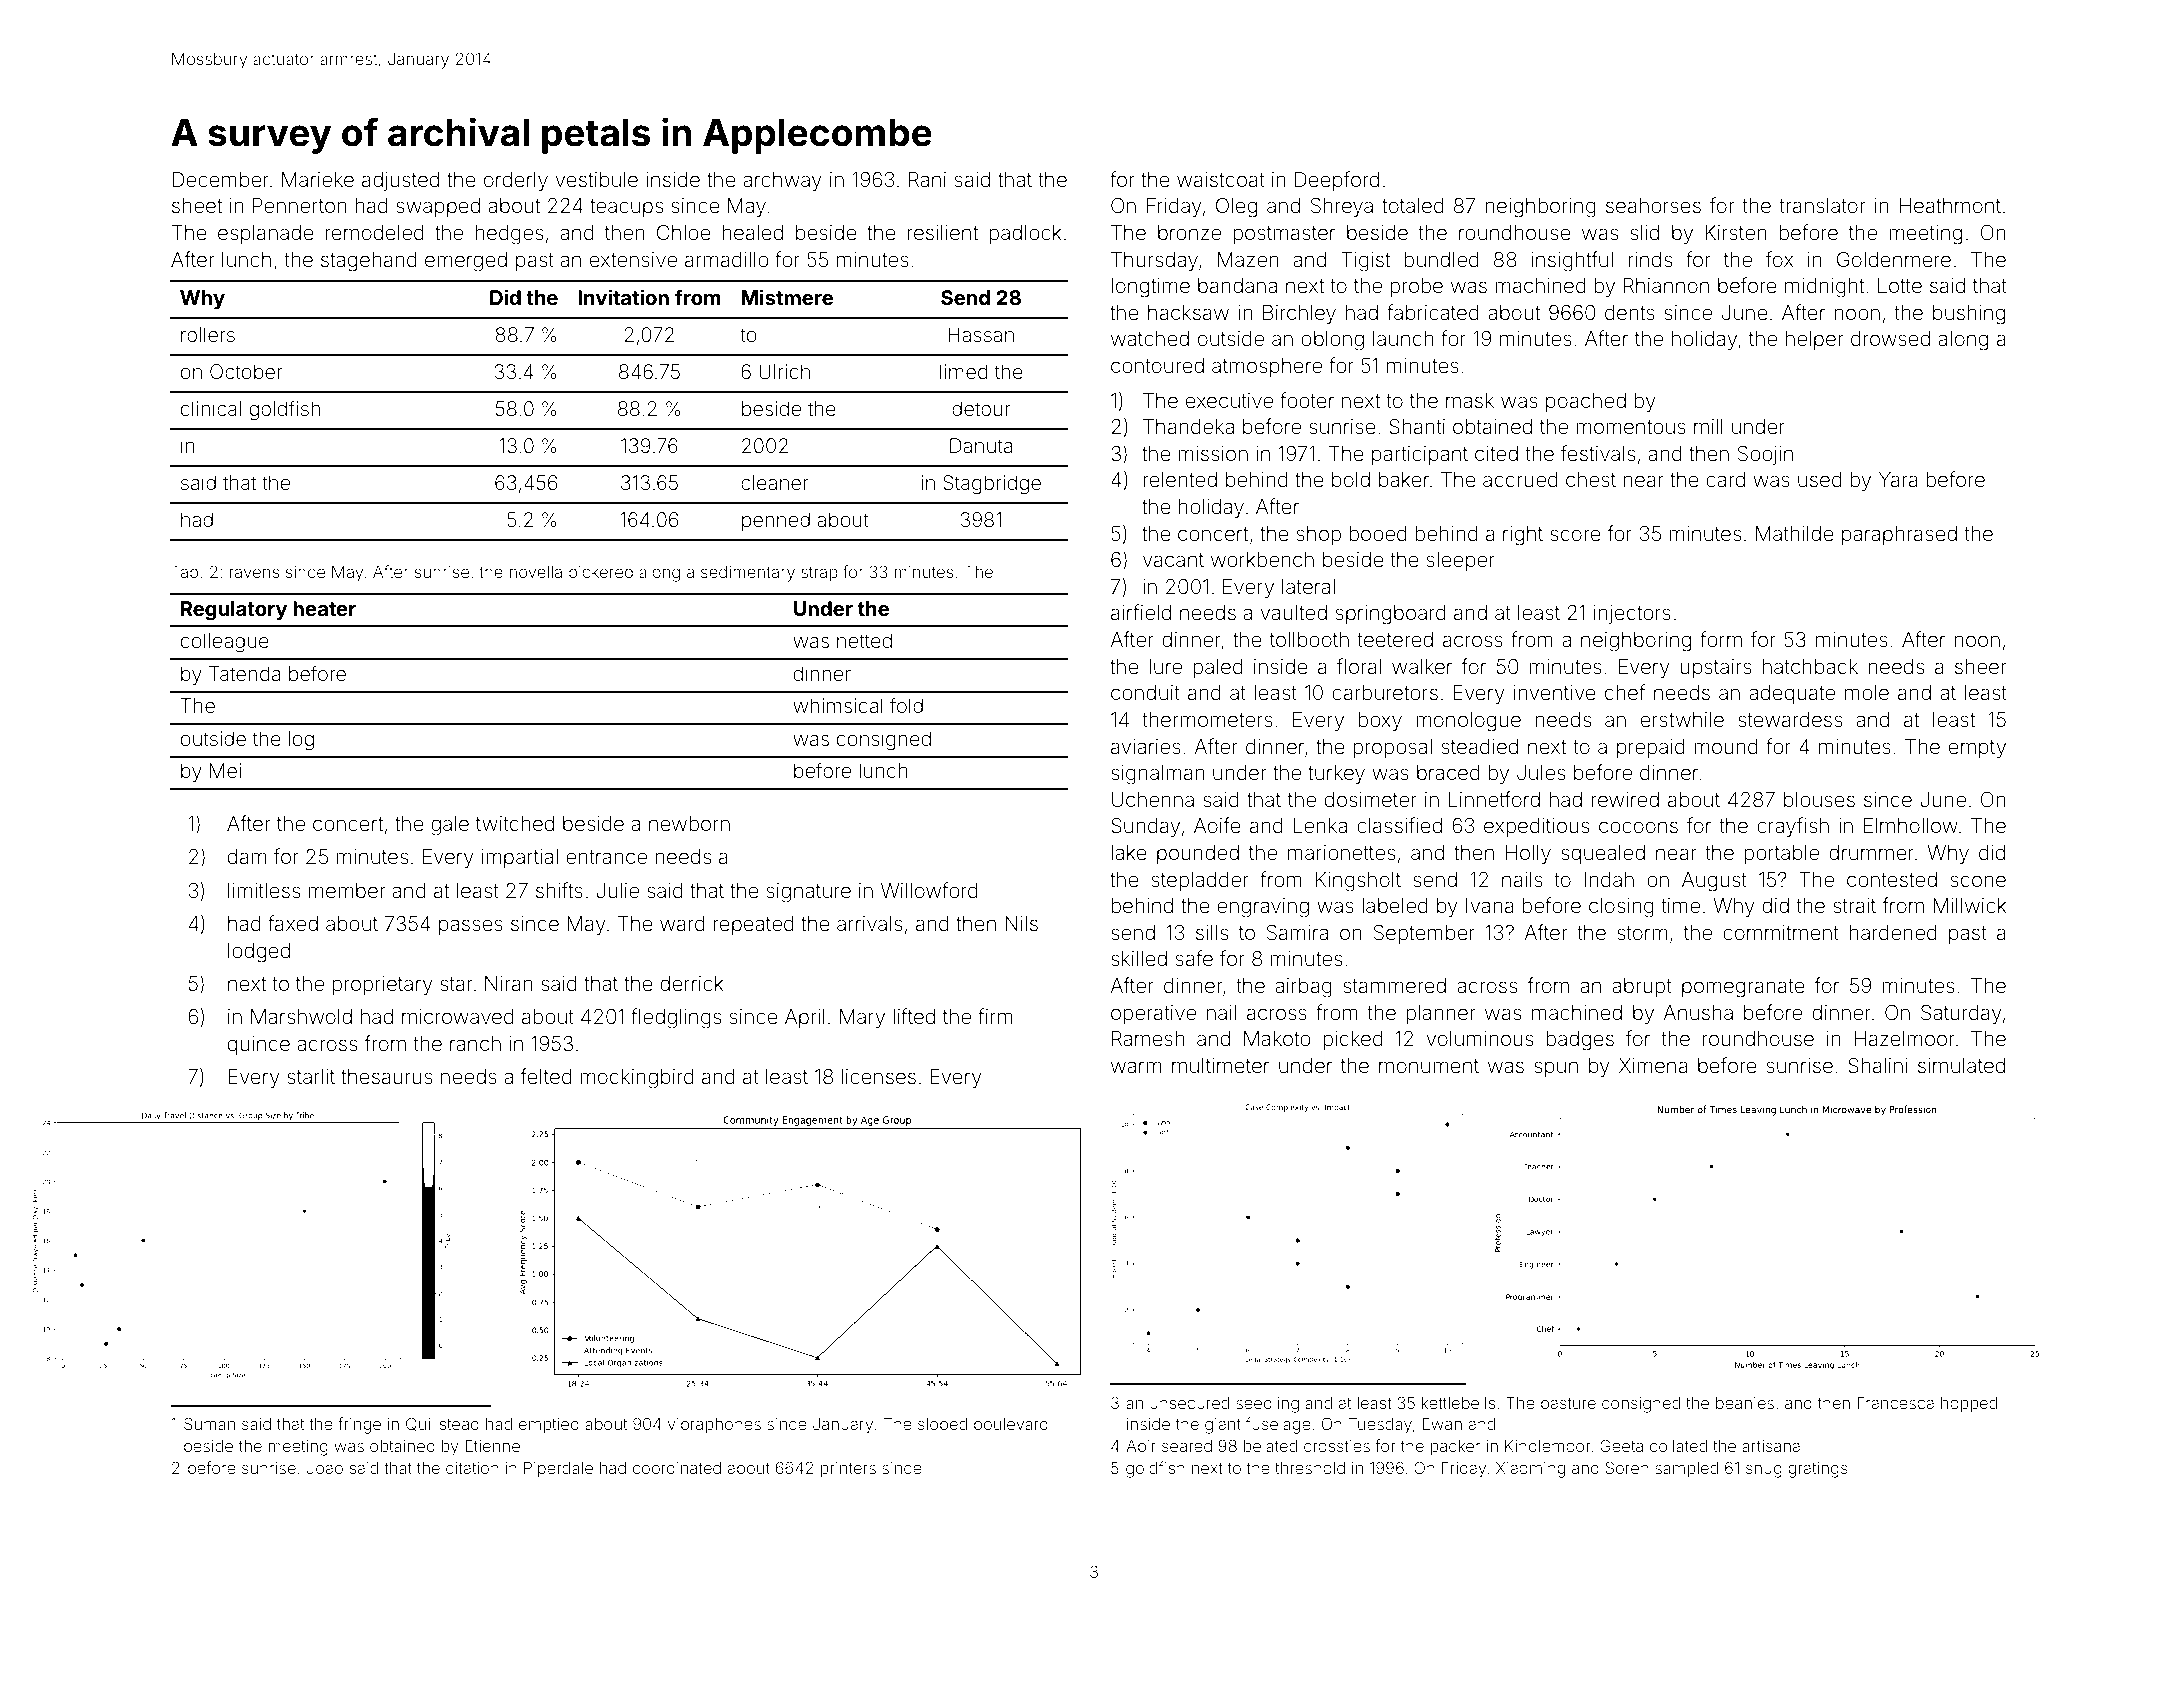  Describe the element at coordinates (1150, 338) in the screenshot. I see `watched` at that location.
